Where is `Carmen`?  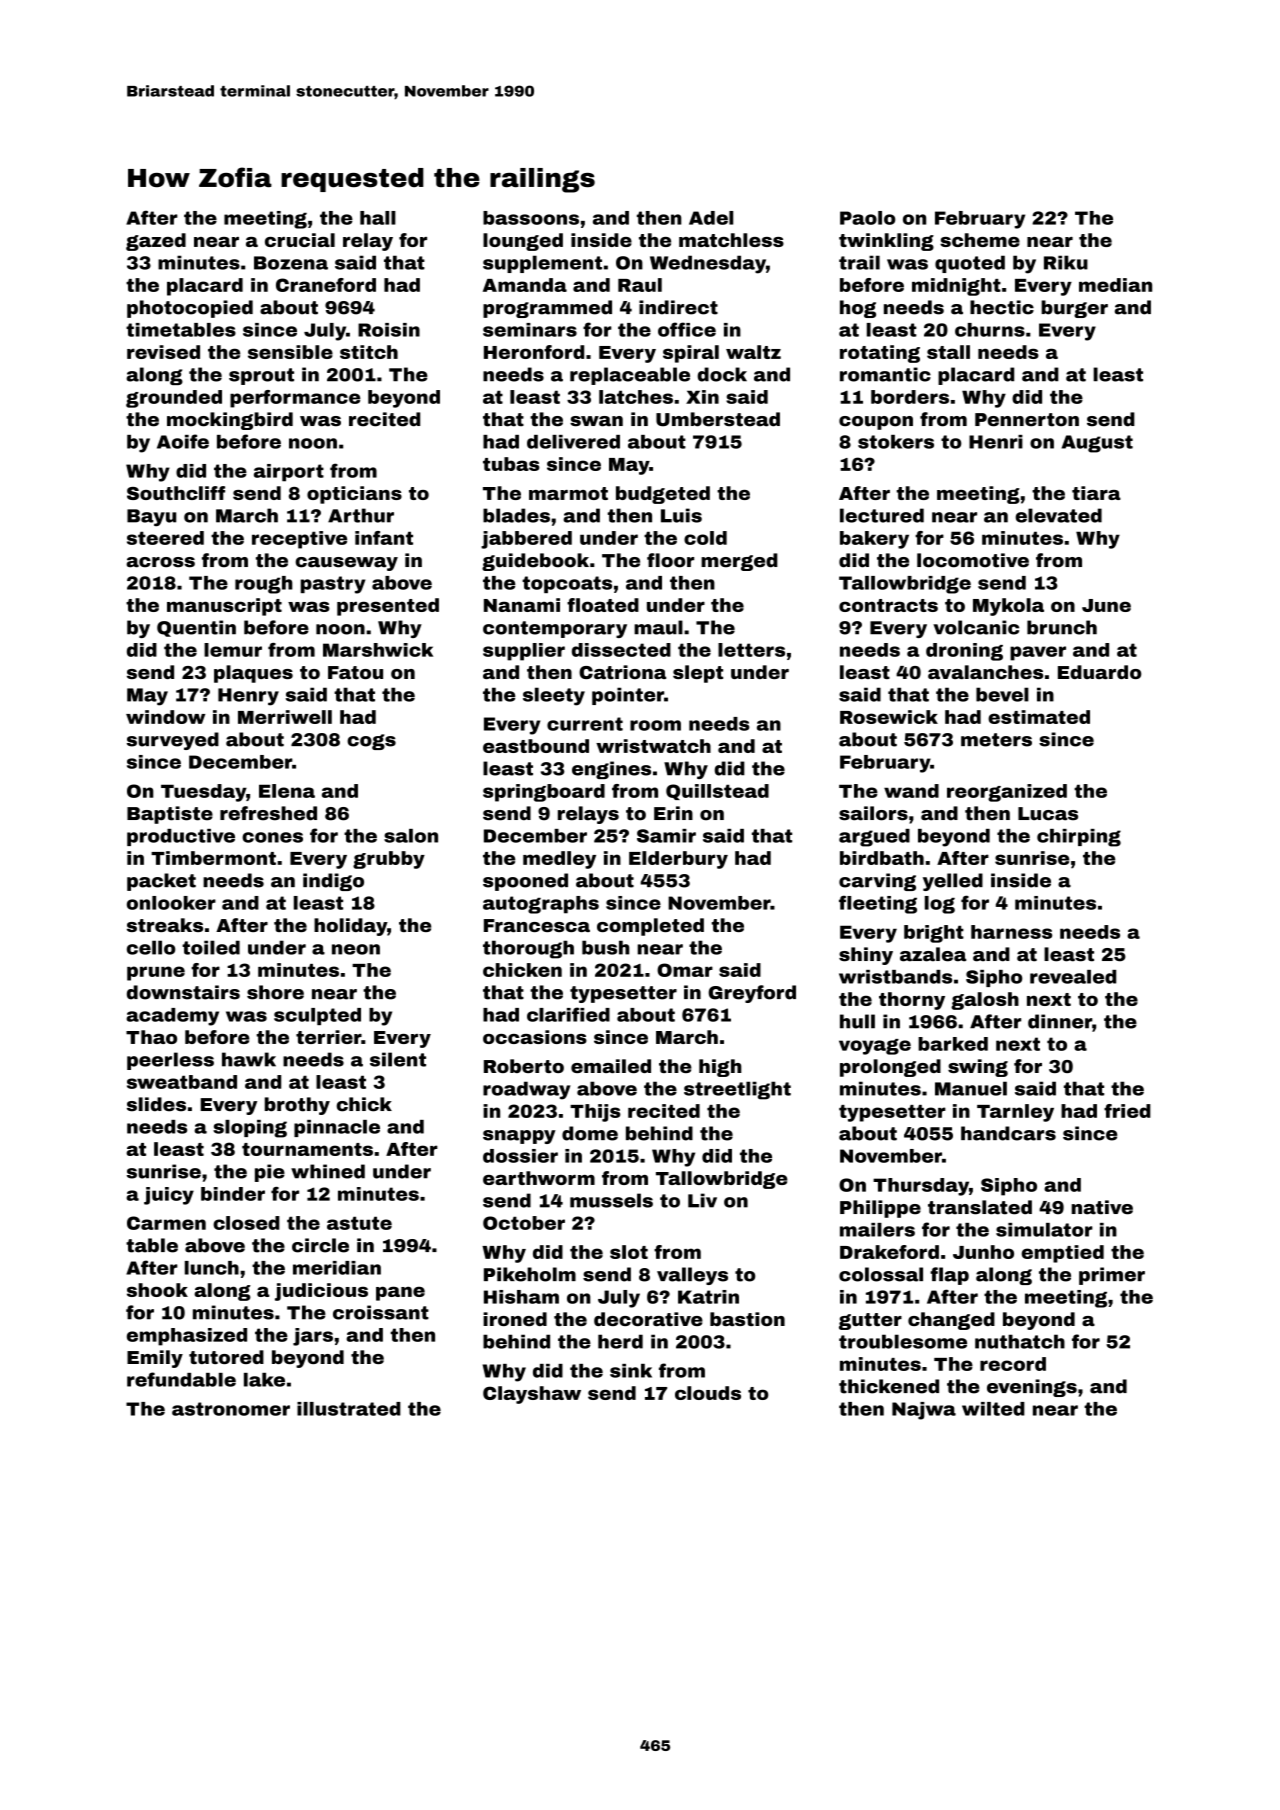 Carmen is located at coordinates (166, 1223).
